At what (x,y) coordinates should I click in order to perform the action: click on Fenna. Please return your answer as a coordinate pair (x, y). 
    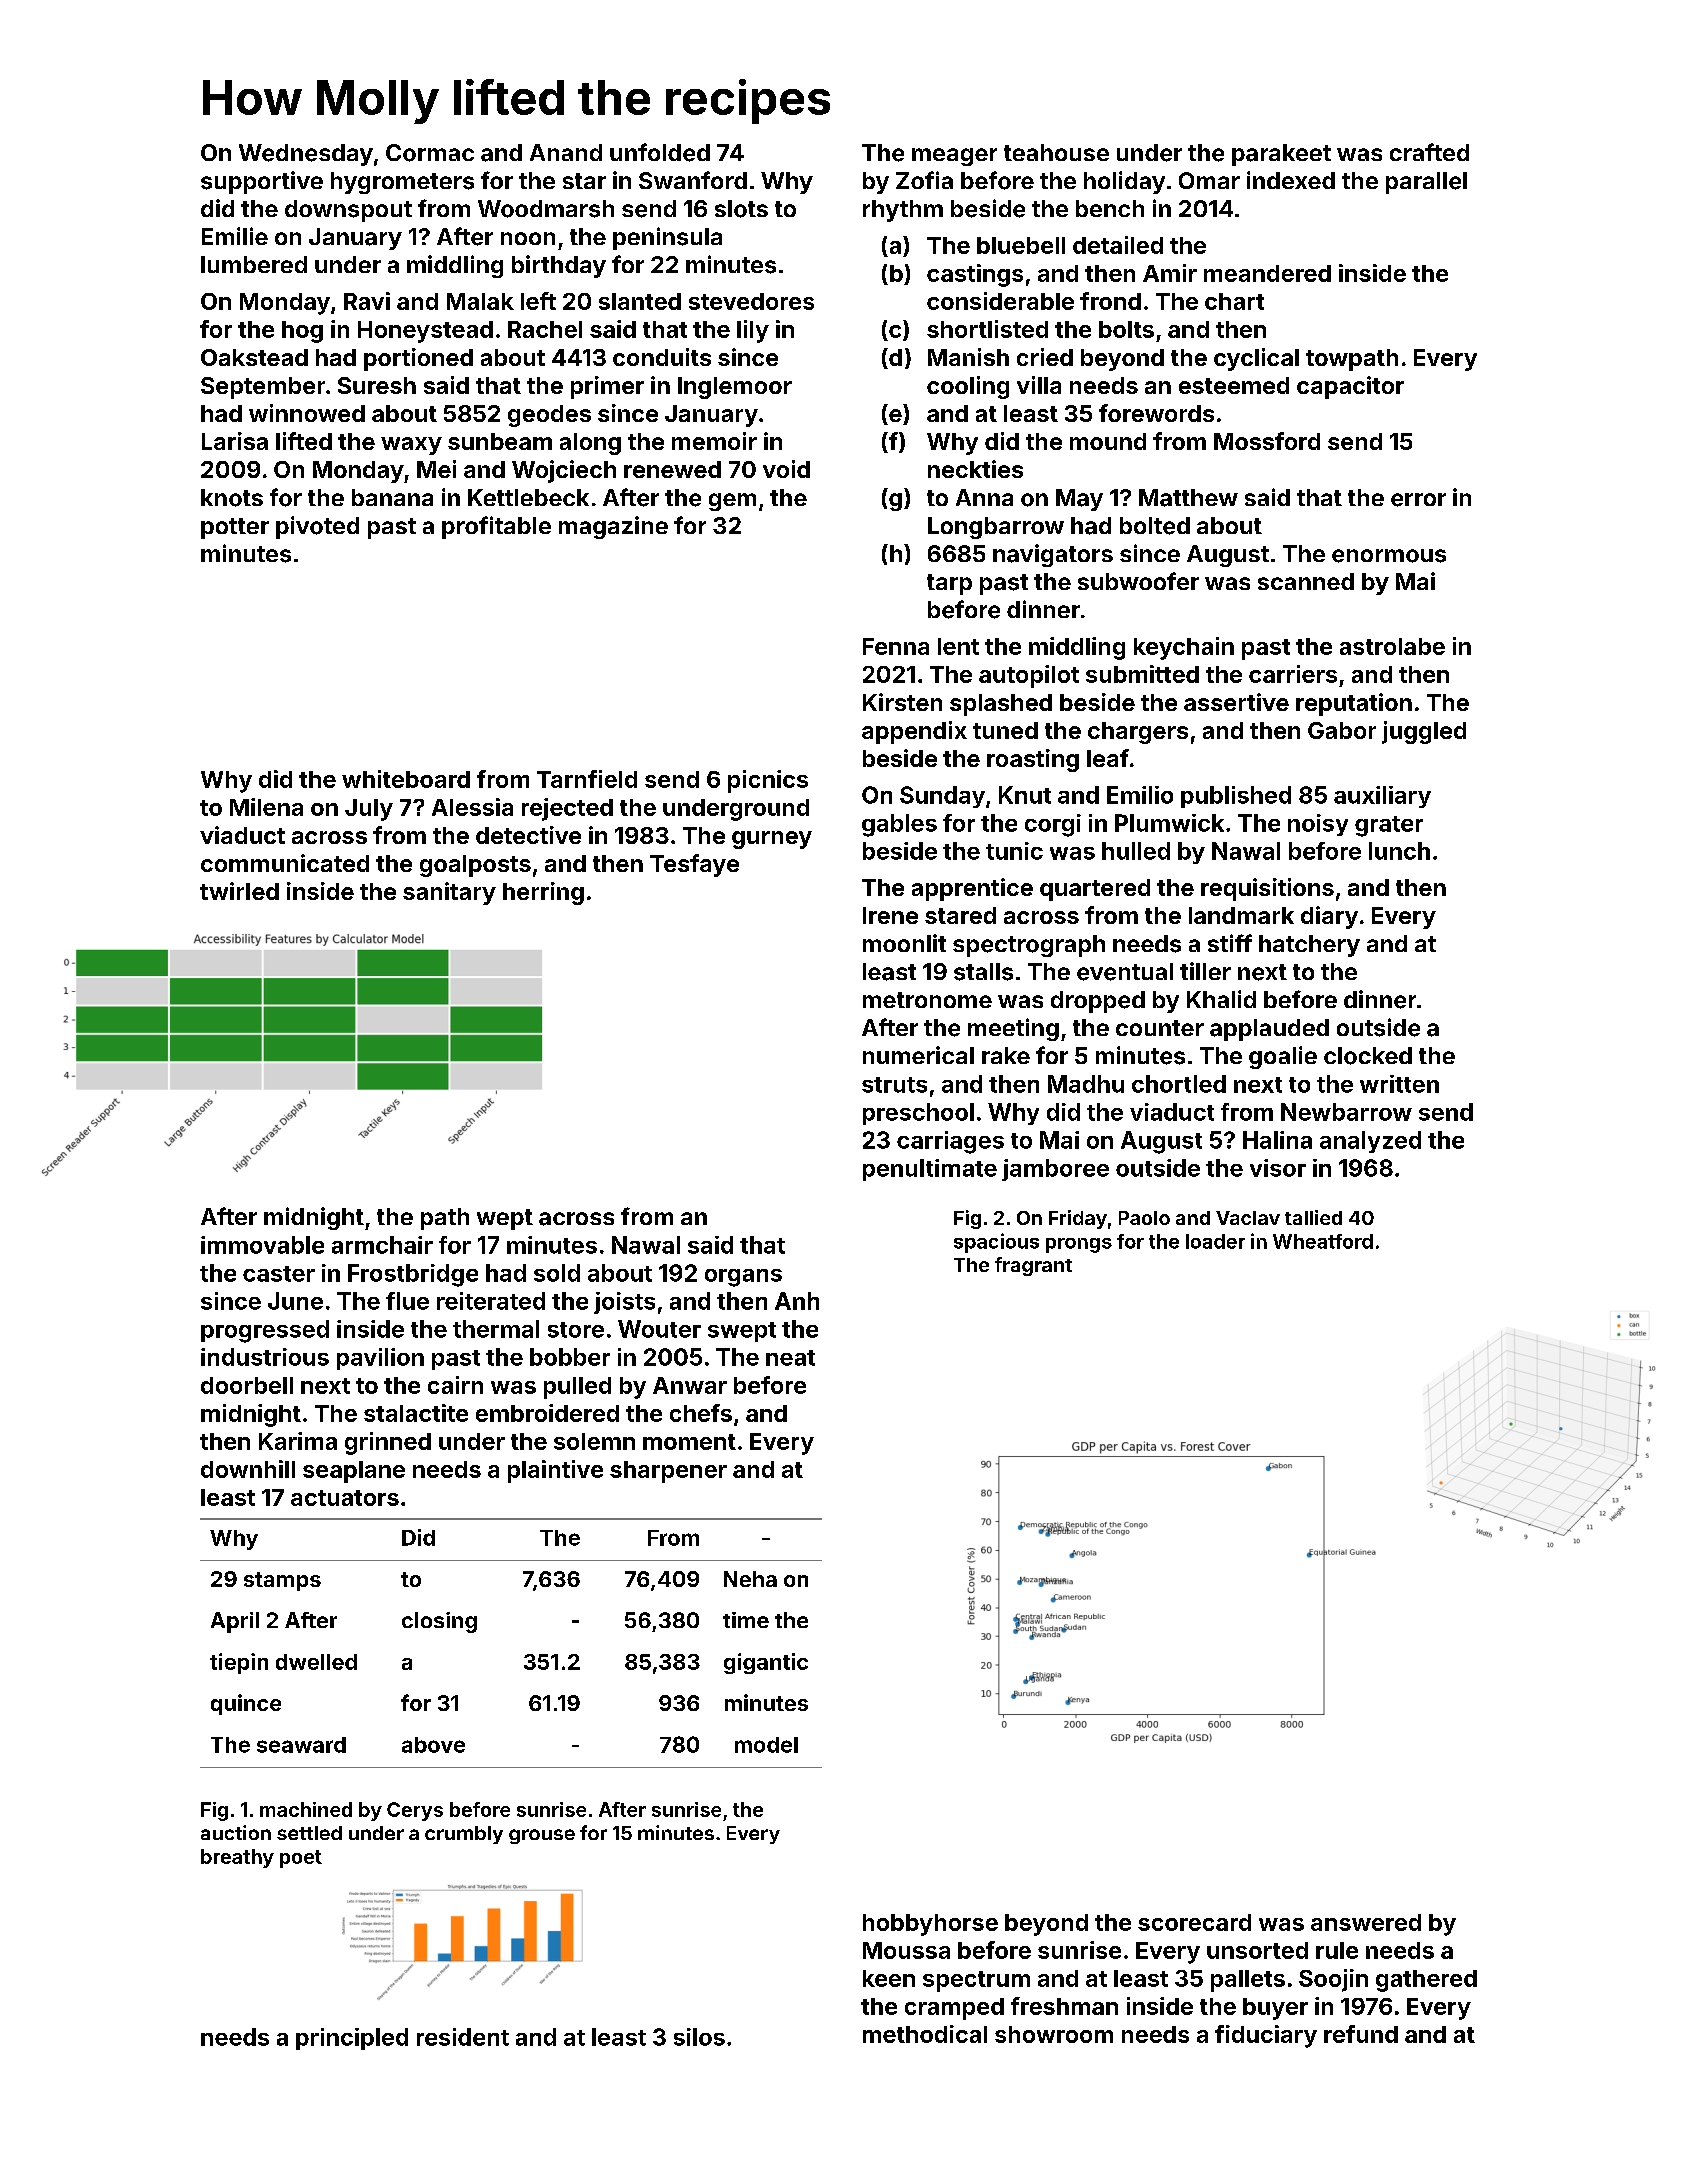
    Looking at the image, I should click on (896, 646).
